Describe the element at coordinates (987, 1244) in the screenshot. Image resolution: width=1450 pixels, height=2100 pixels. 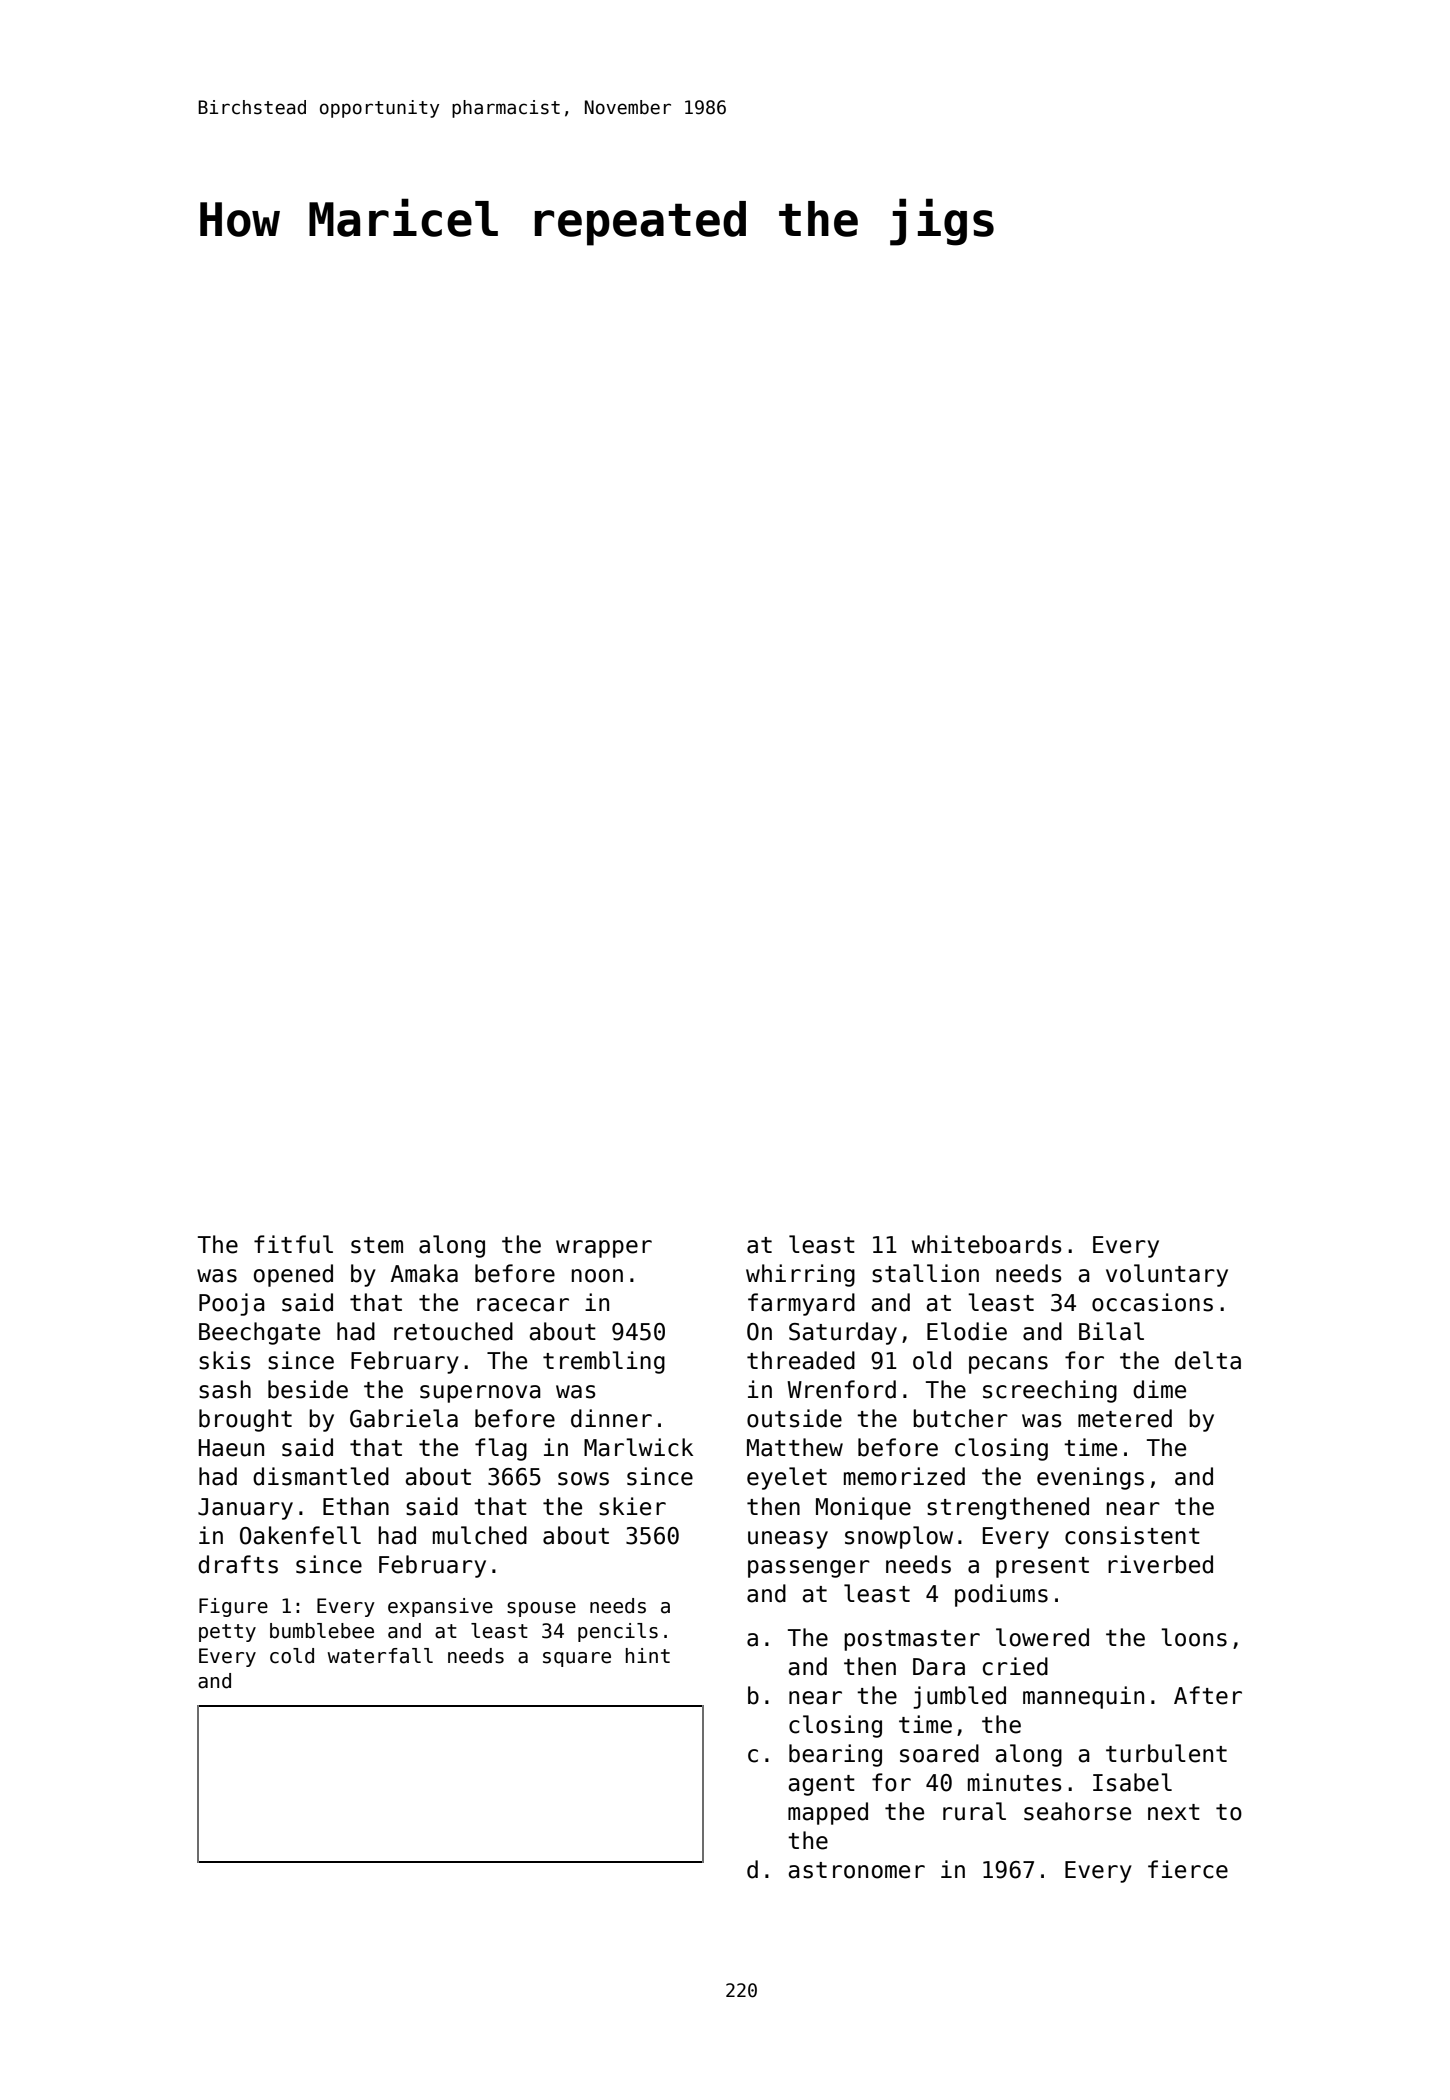
I see `whiteboards` at that location.
